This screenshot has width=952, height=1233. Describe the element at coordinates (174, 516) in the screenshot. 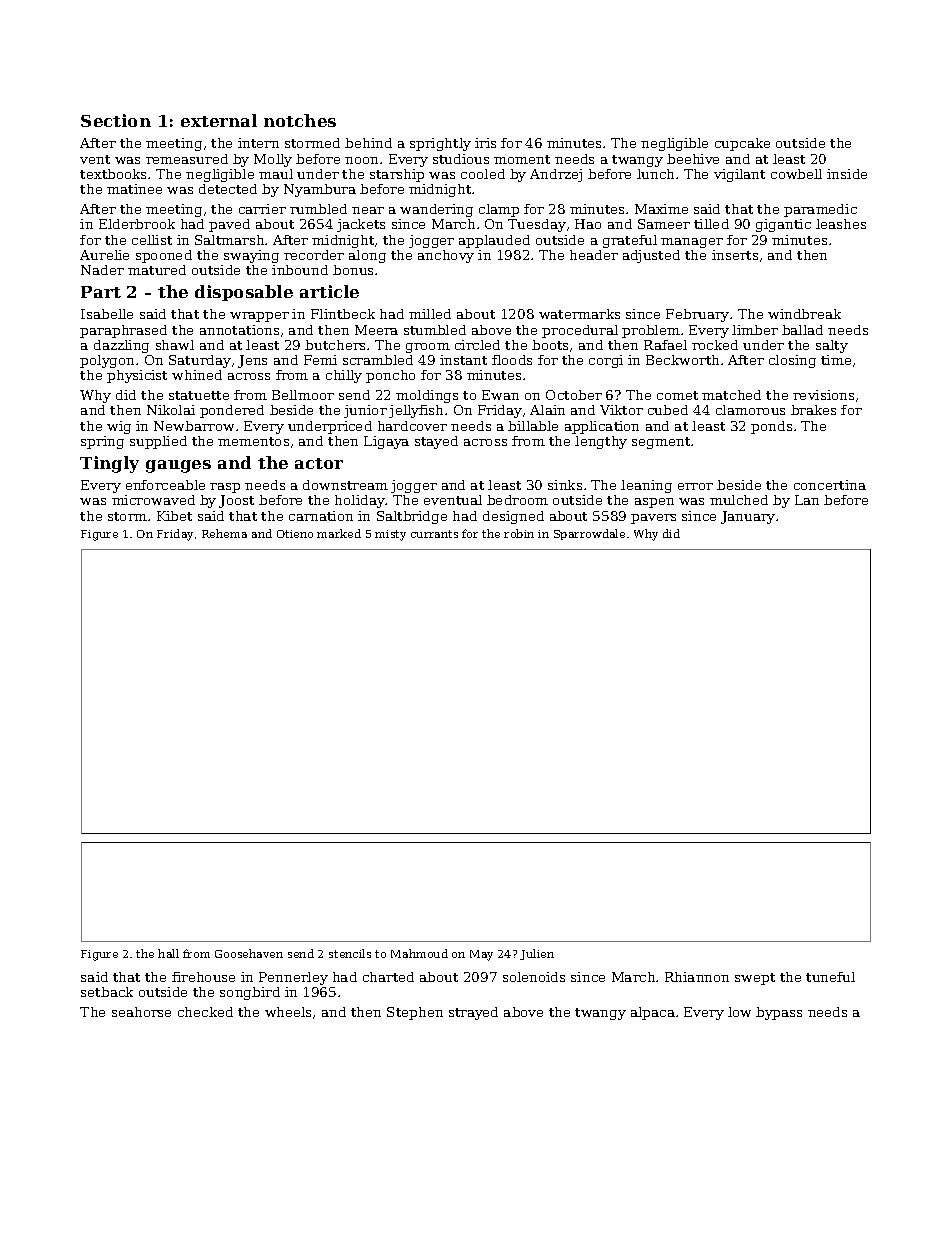

I see `Kibet` at that location.
